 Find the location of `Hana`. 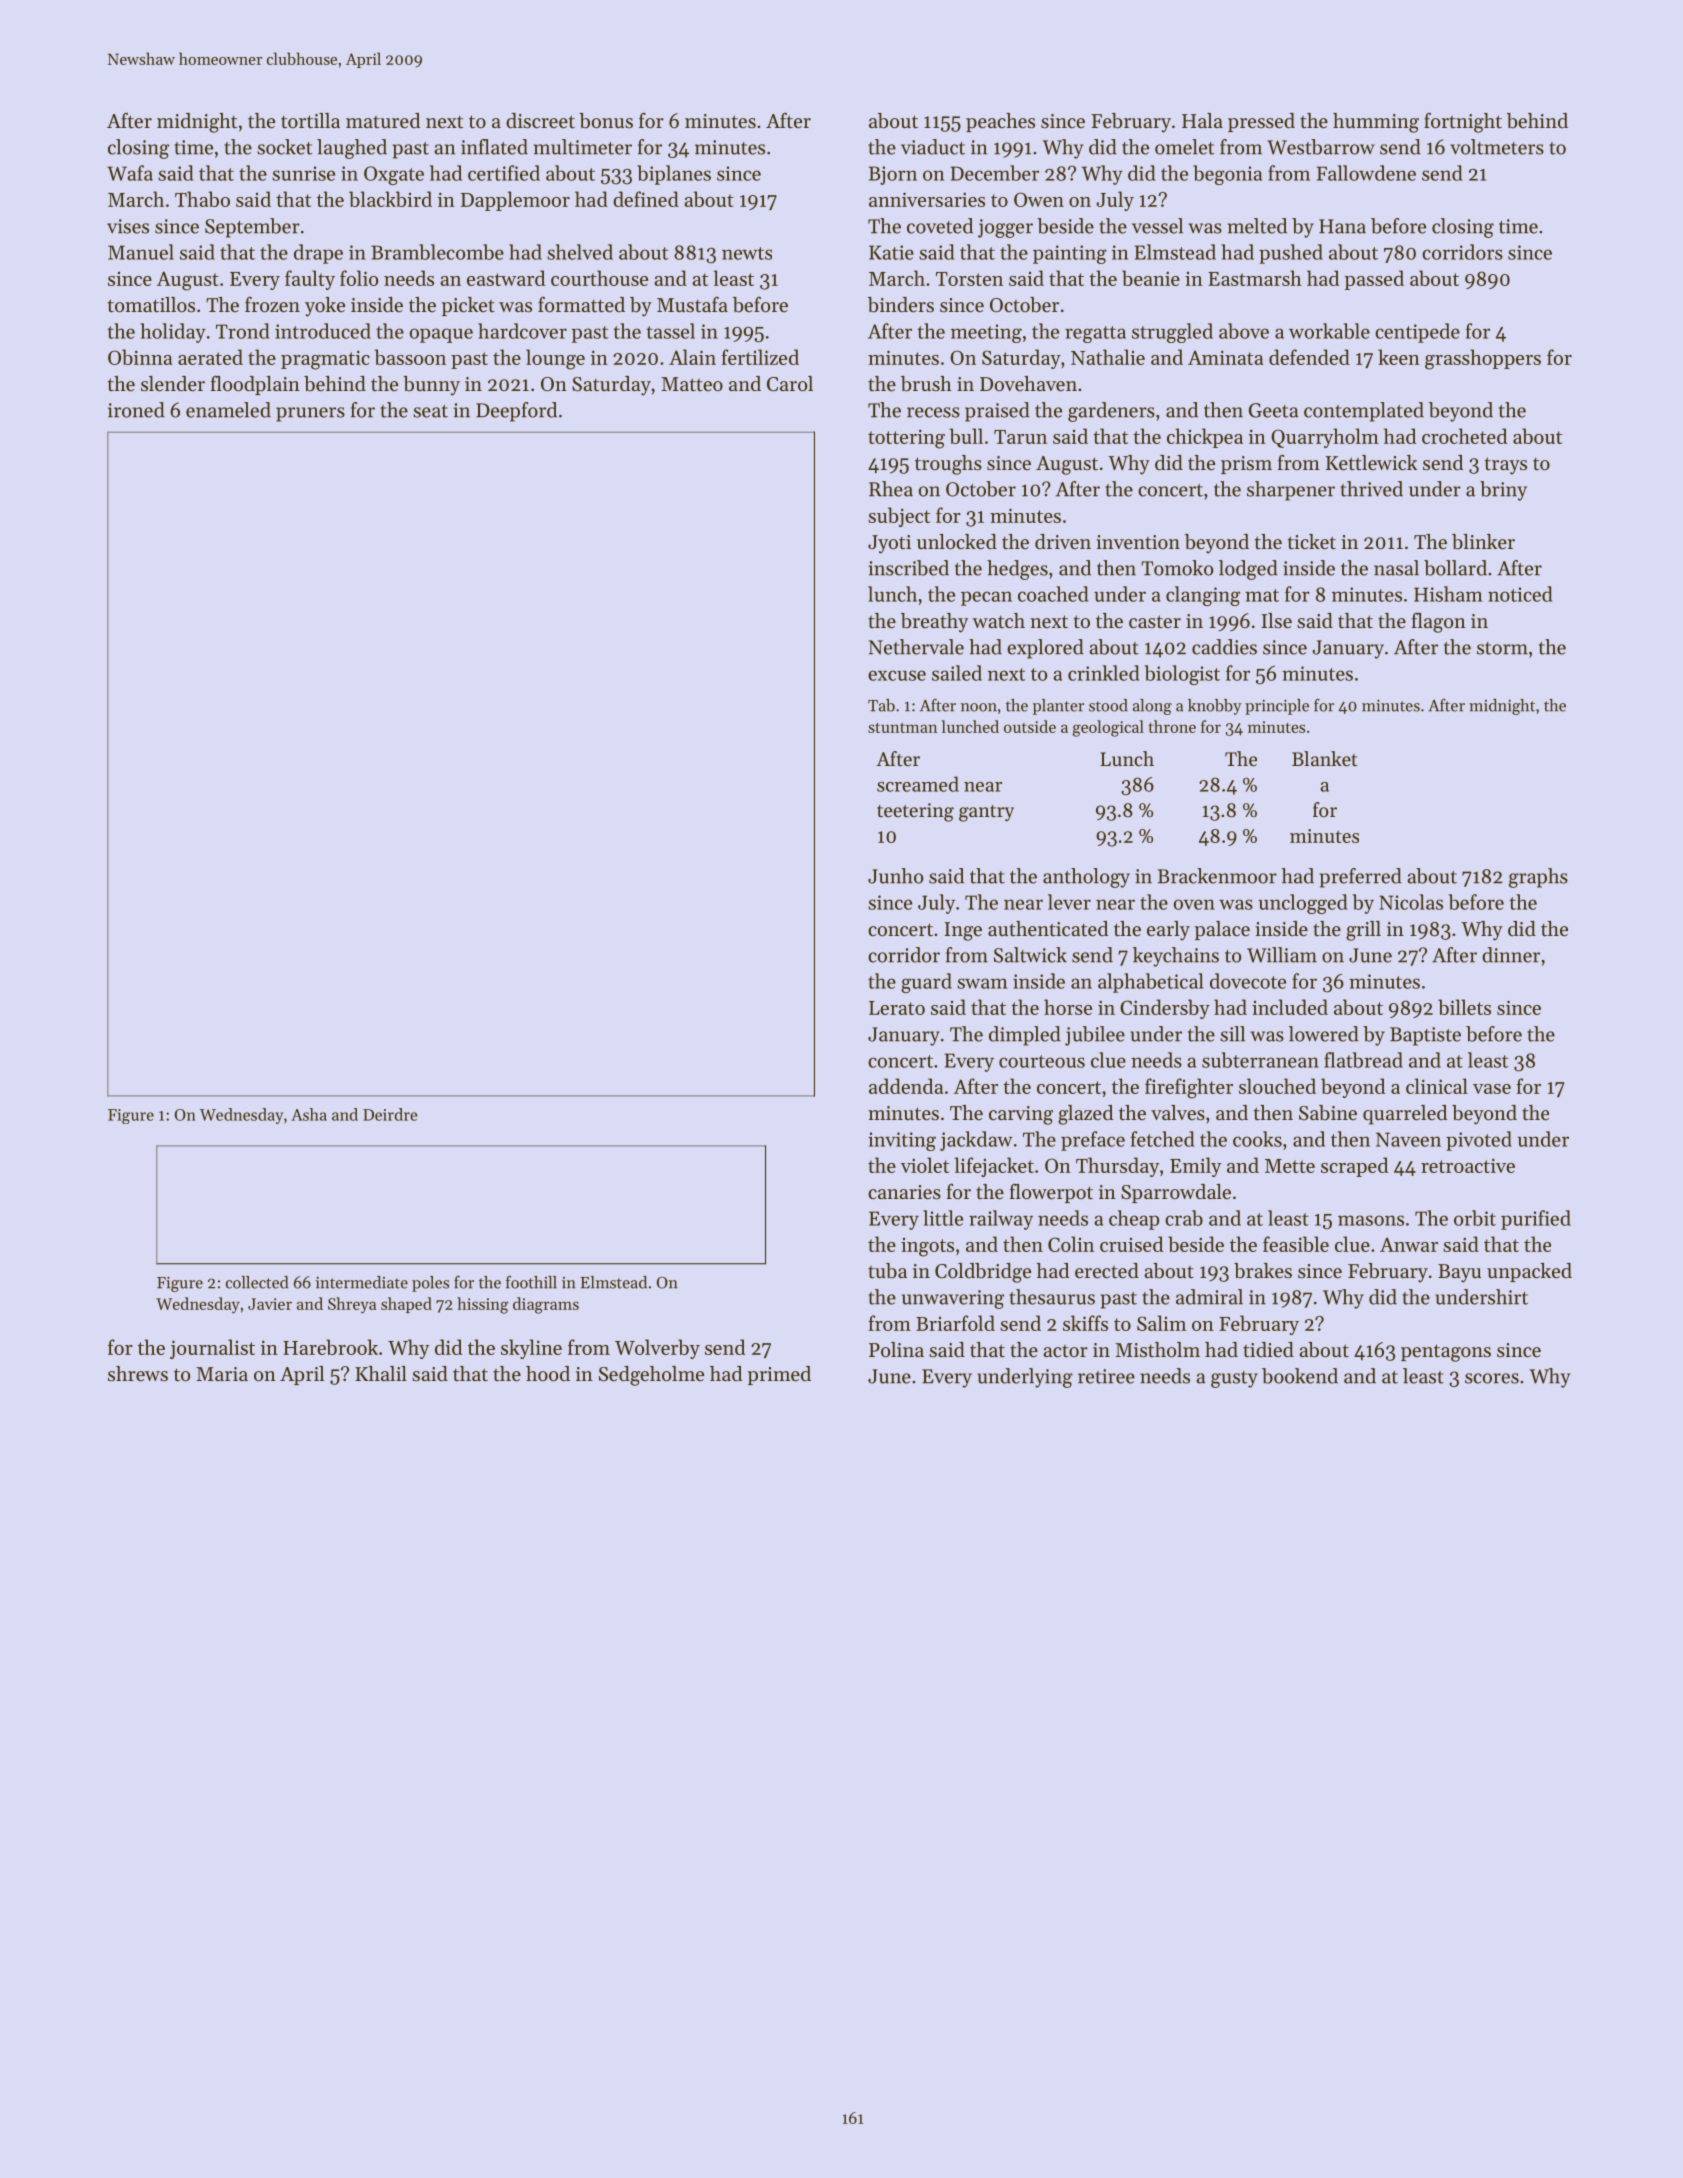

Hana is located at coordinates (1342, 226).
